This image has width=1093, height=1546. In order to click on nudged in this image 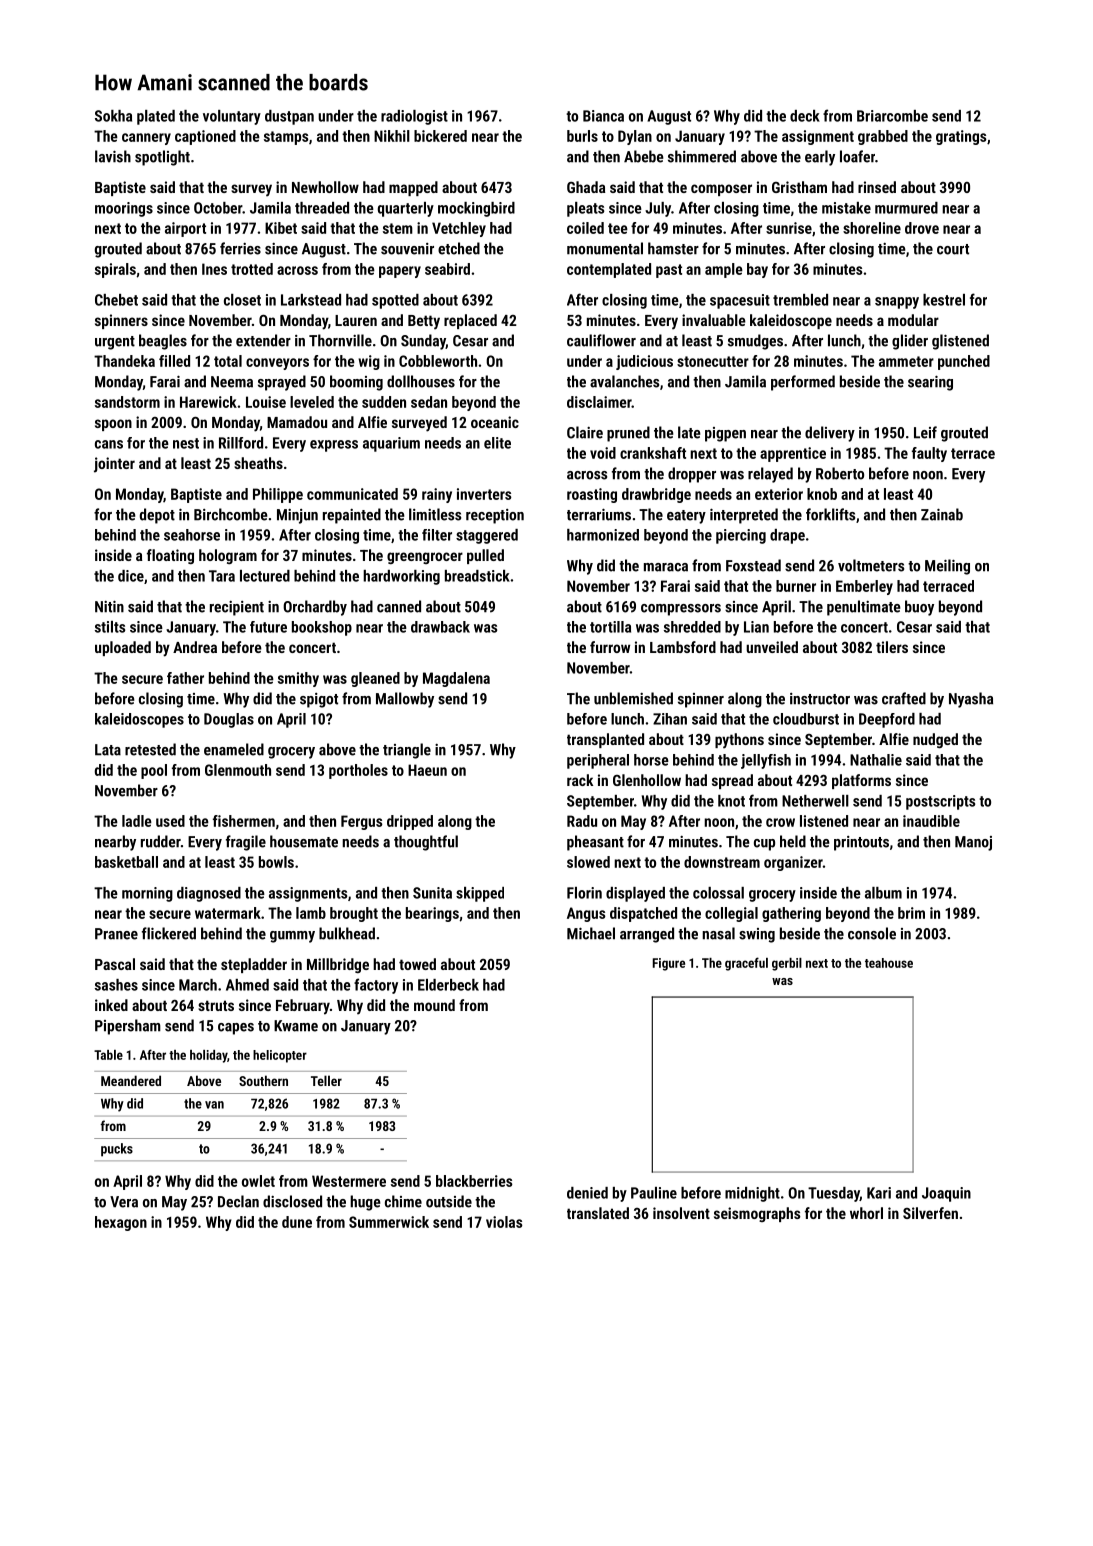, I will do `click(935, 740)`.
